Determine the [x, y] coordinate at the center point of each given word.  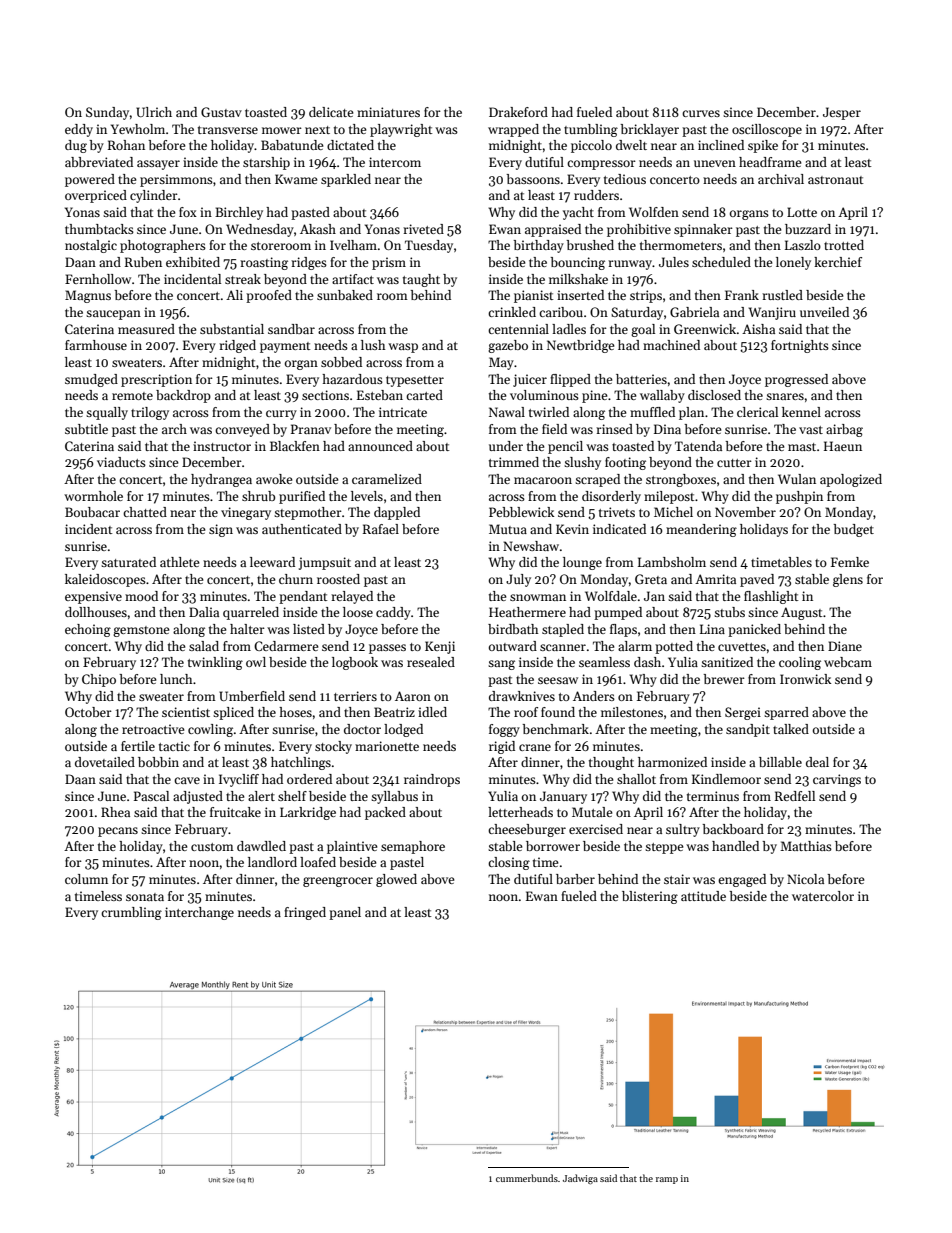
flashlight [771, 597]
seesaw [558, 680]
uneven [715, 163]
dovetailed [105, 762]
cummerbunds [527, 1178]
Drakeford [518, 112]
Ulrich [154, 112]
